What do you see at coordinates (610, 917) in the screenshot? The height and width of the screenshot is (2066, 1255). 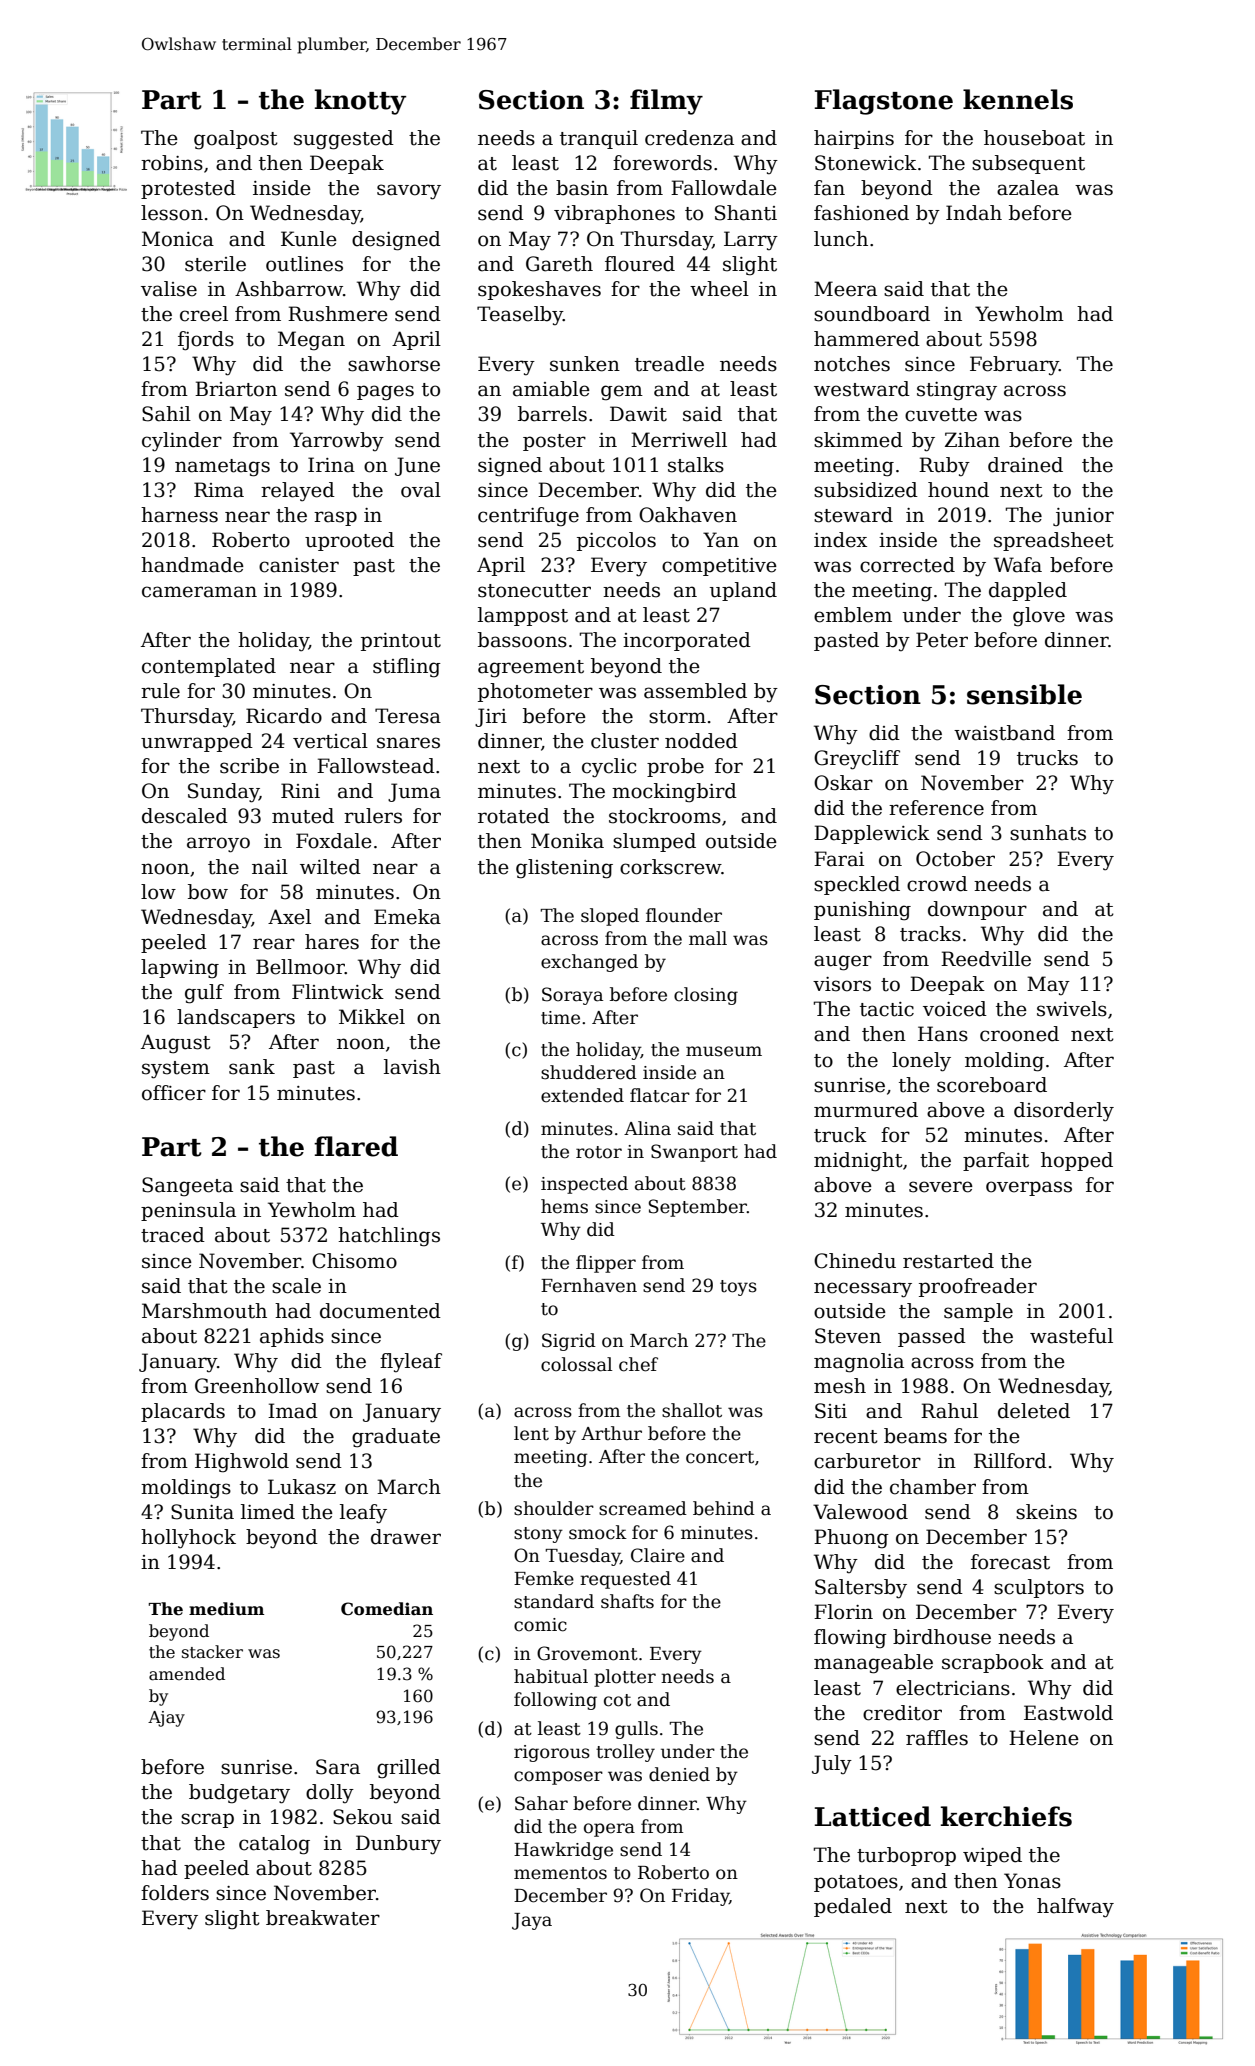 I see `sloped` at bounding box center [610, 917].
